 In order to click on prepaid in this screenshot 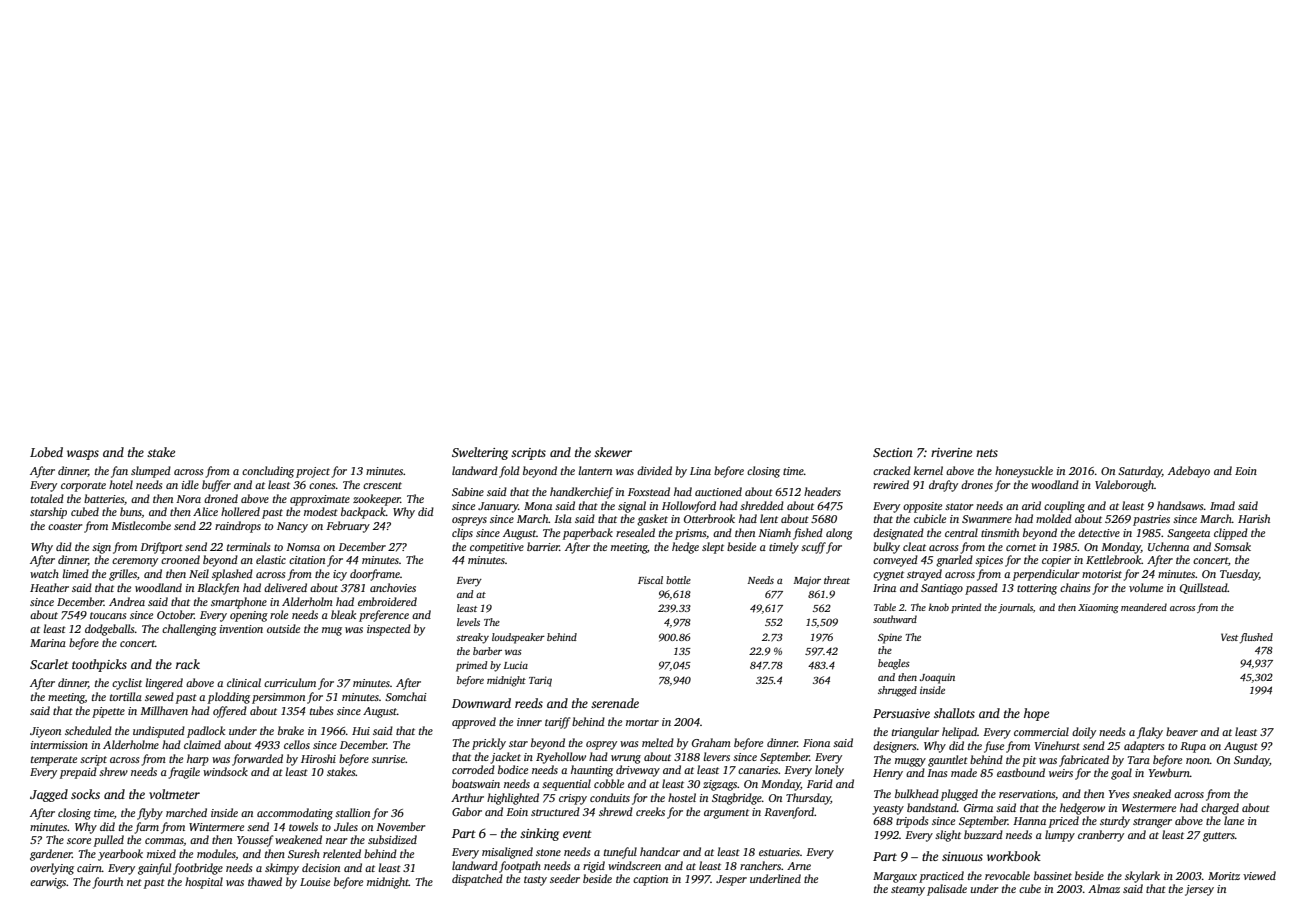, I will do `click(78, 773)`.
